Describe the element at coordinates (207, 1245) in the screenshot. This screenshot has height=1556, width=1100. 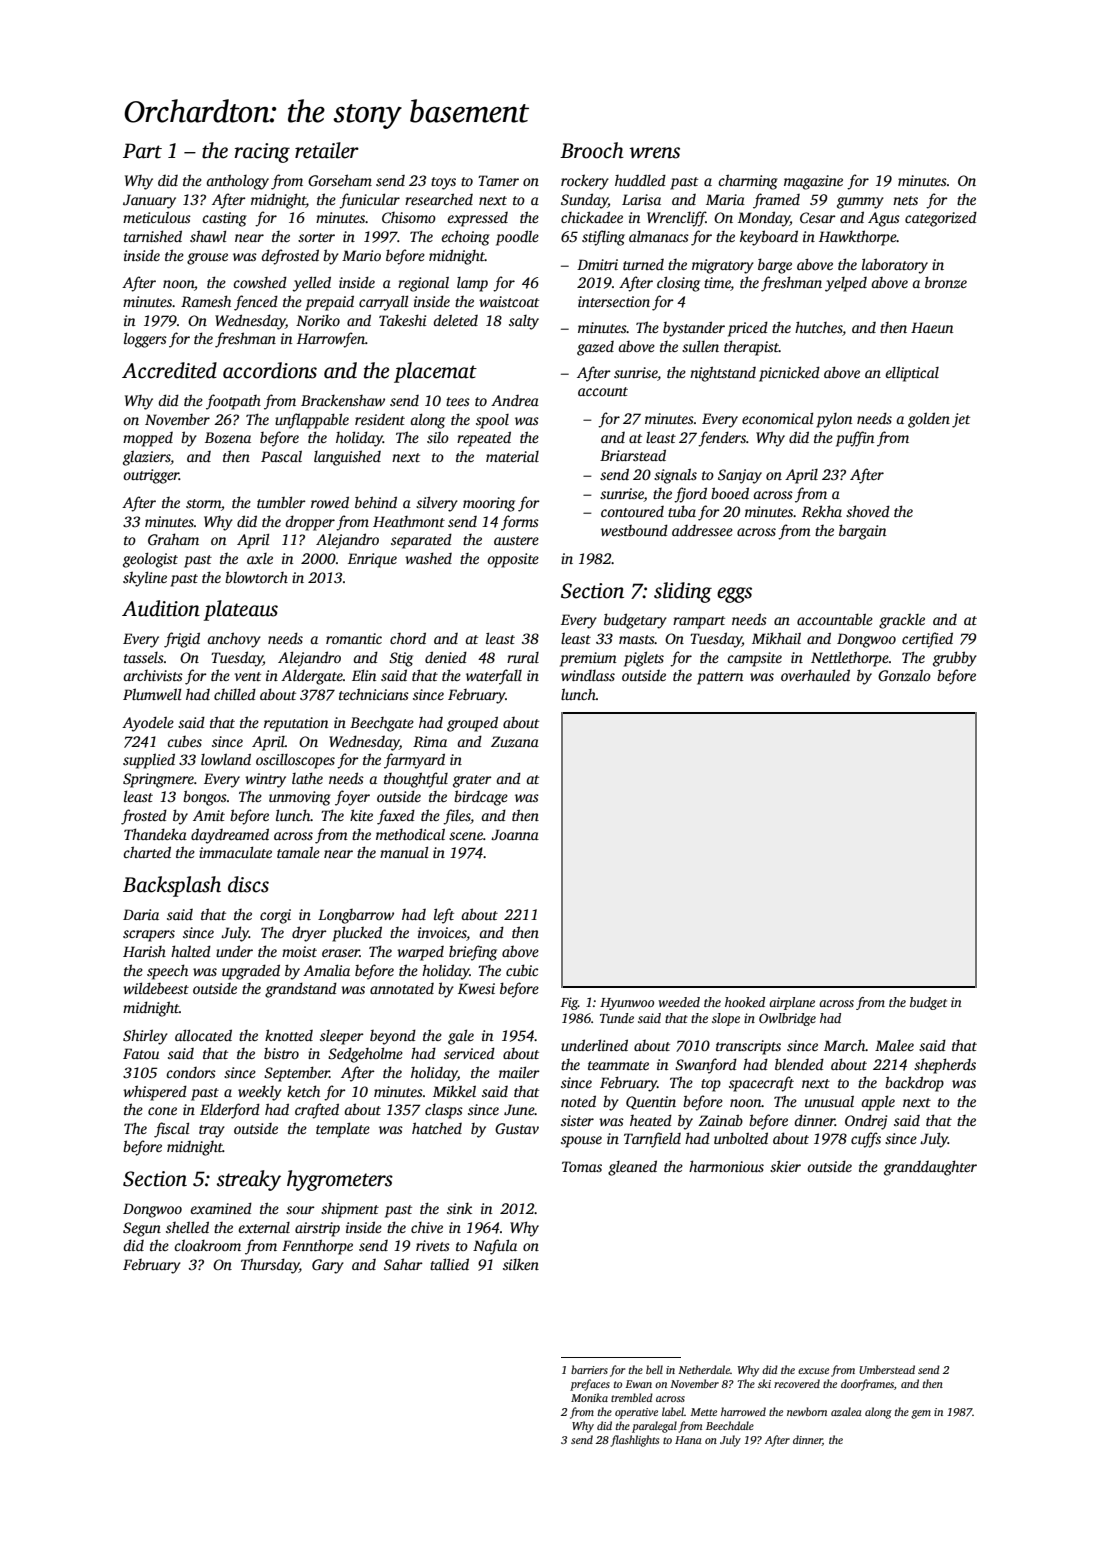
I see `cloakroom` at that location.
